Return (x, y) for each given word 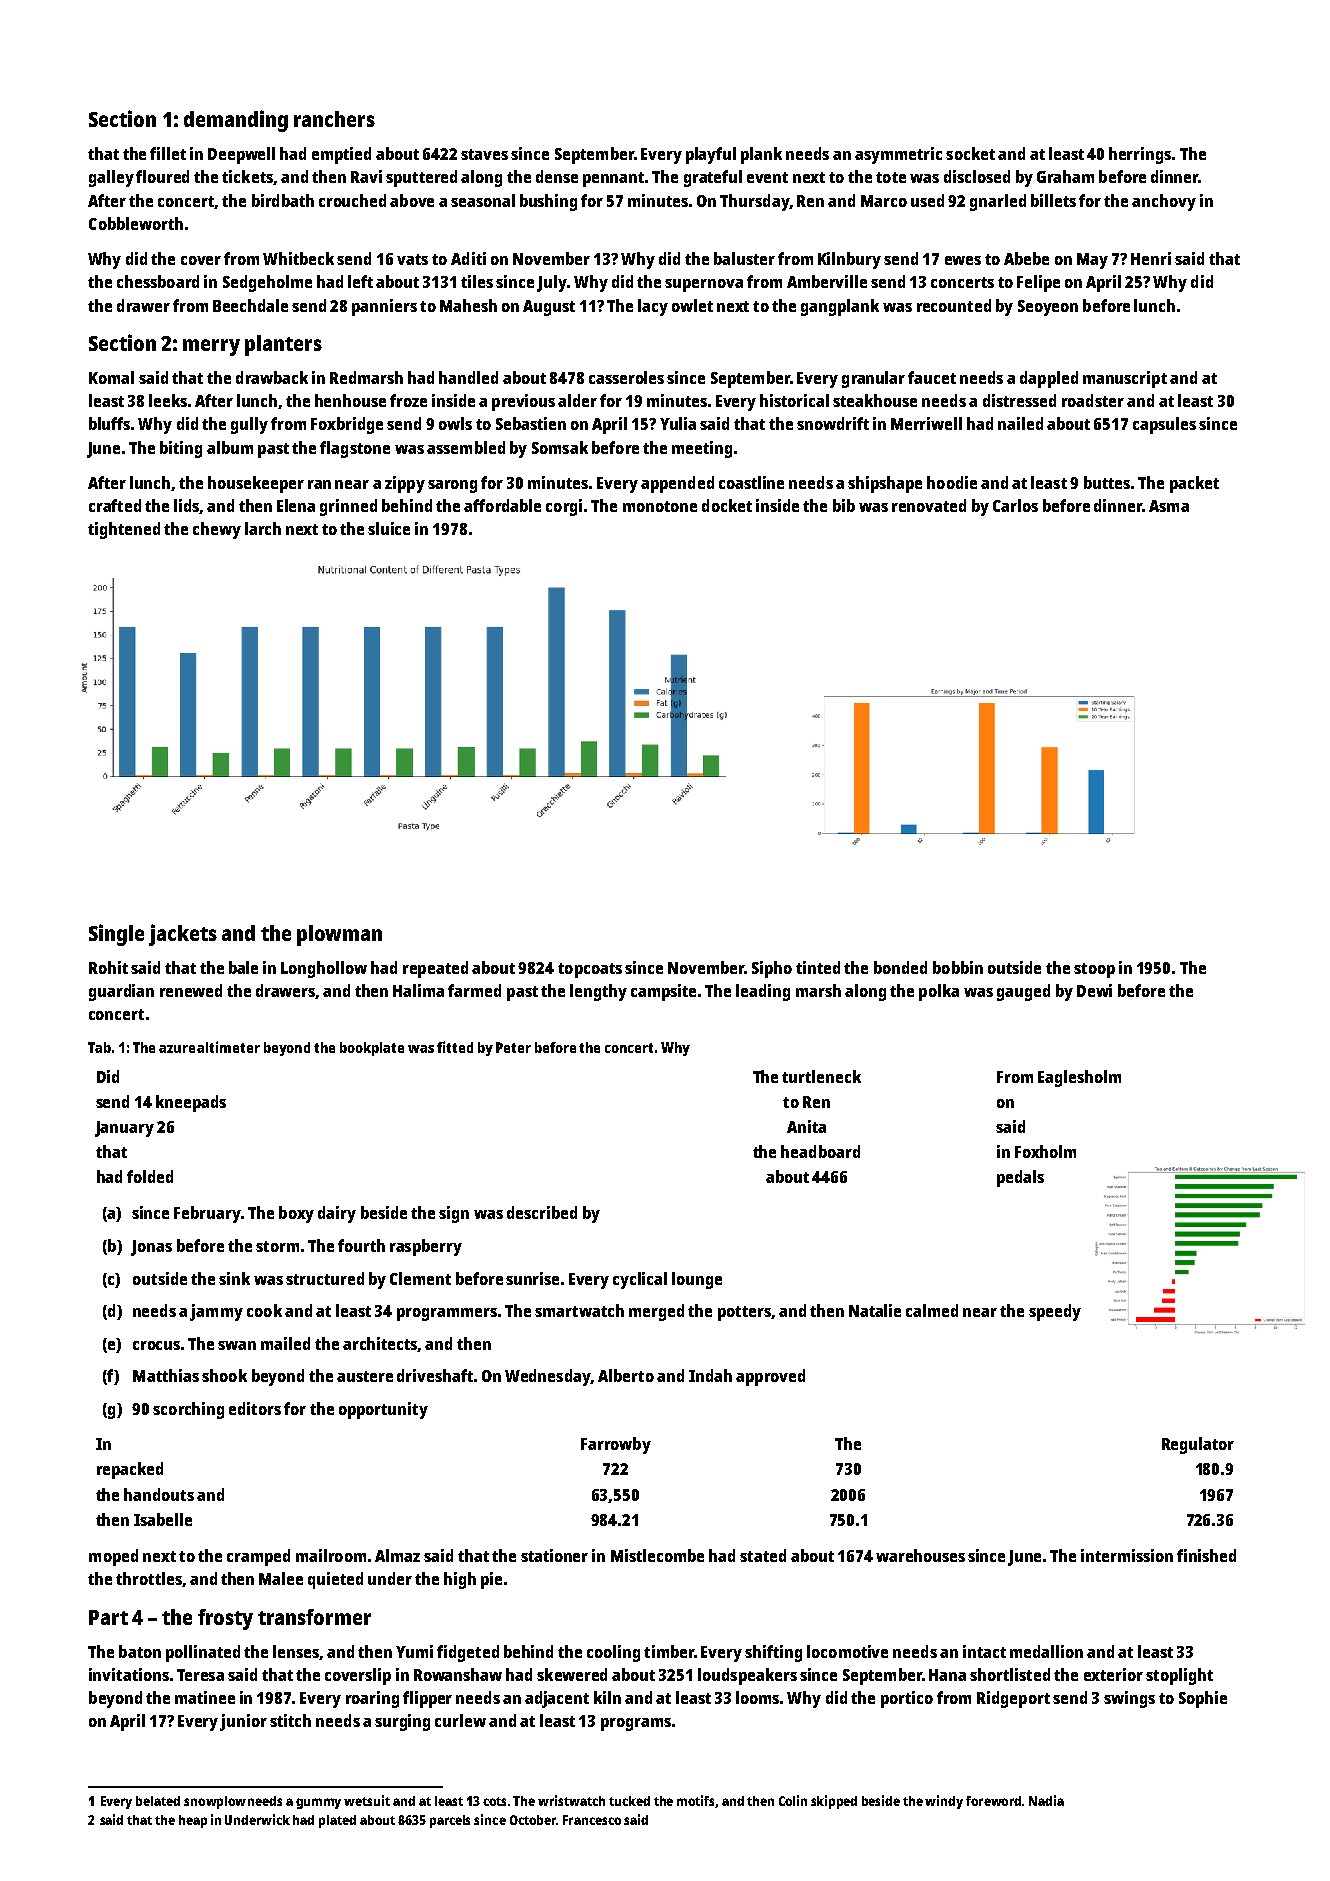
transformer (314, 1617)
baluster (744, 258)
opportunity (383, 1410)
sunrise (532, 1278)
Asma (1169, 506)
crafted (115, 505)
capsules (1164, 425)
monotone (660, 506)
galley (111, 178)
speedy (1055, 1312)
